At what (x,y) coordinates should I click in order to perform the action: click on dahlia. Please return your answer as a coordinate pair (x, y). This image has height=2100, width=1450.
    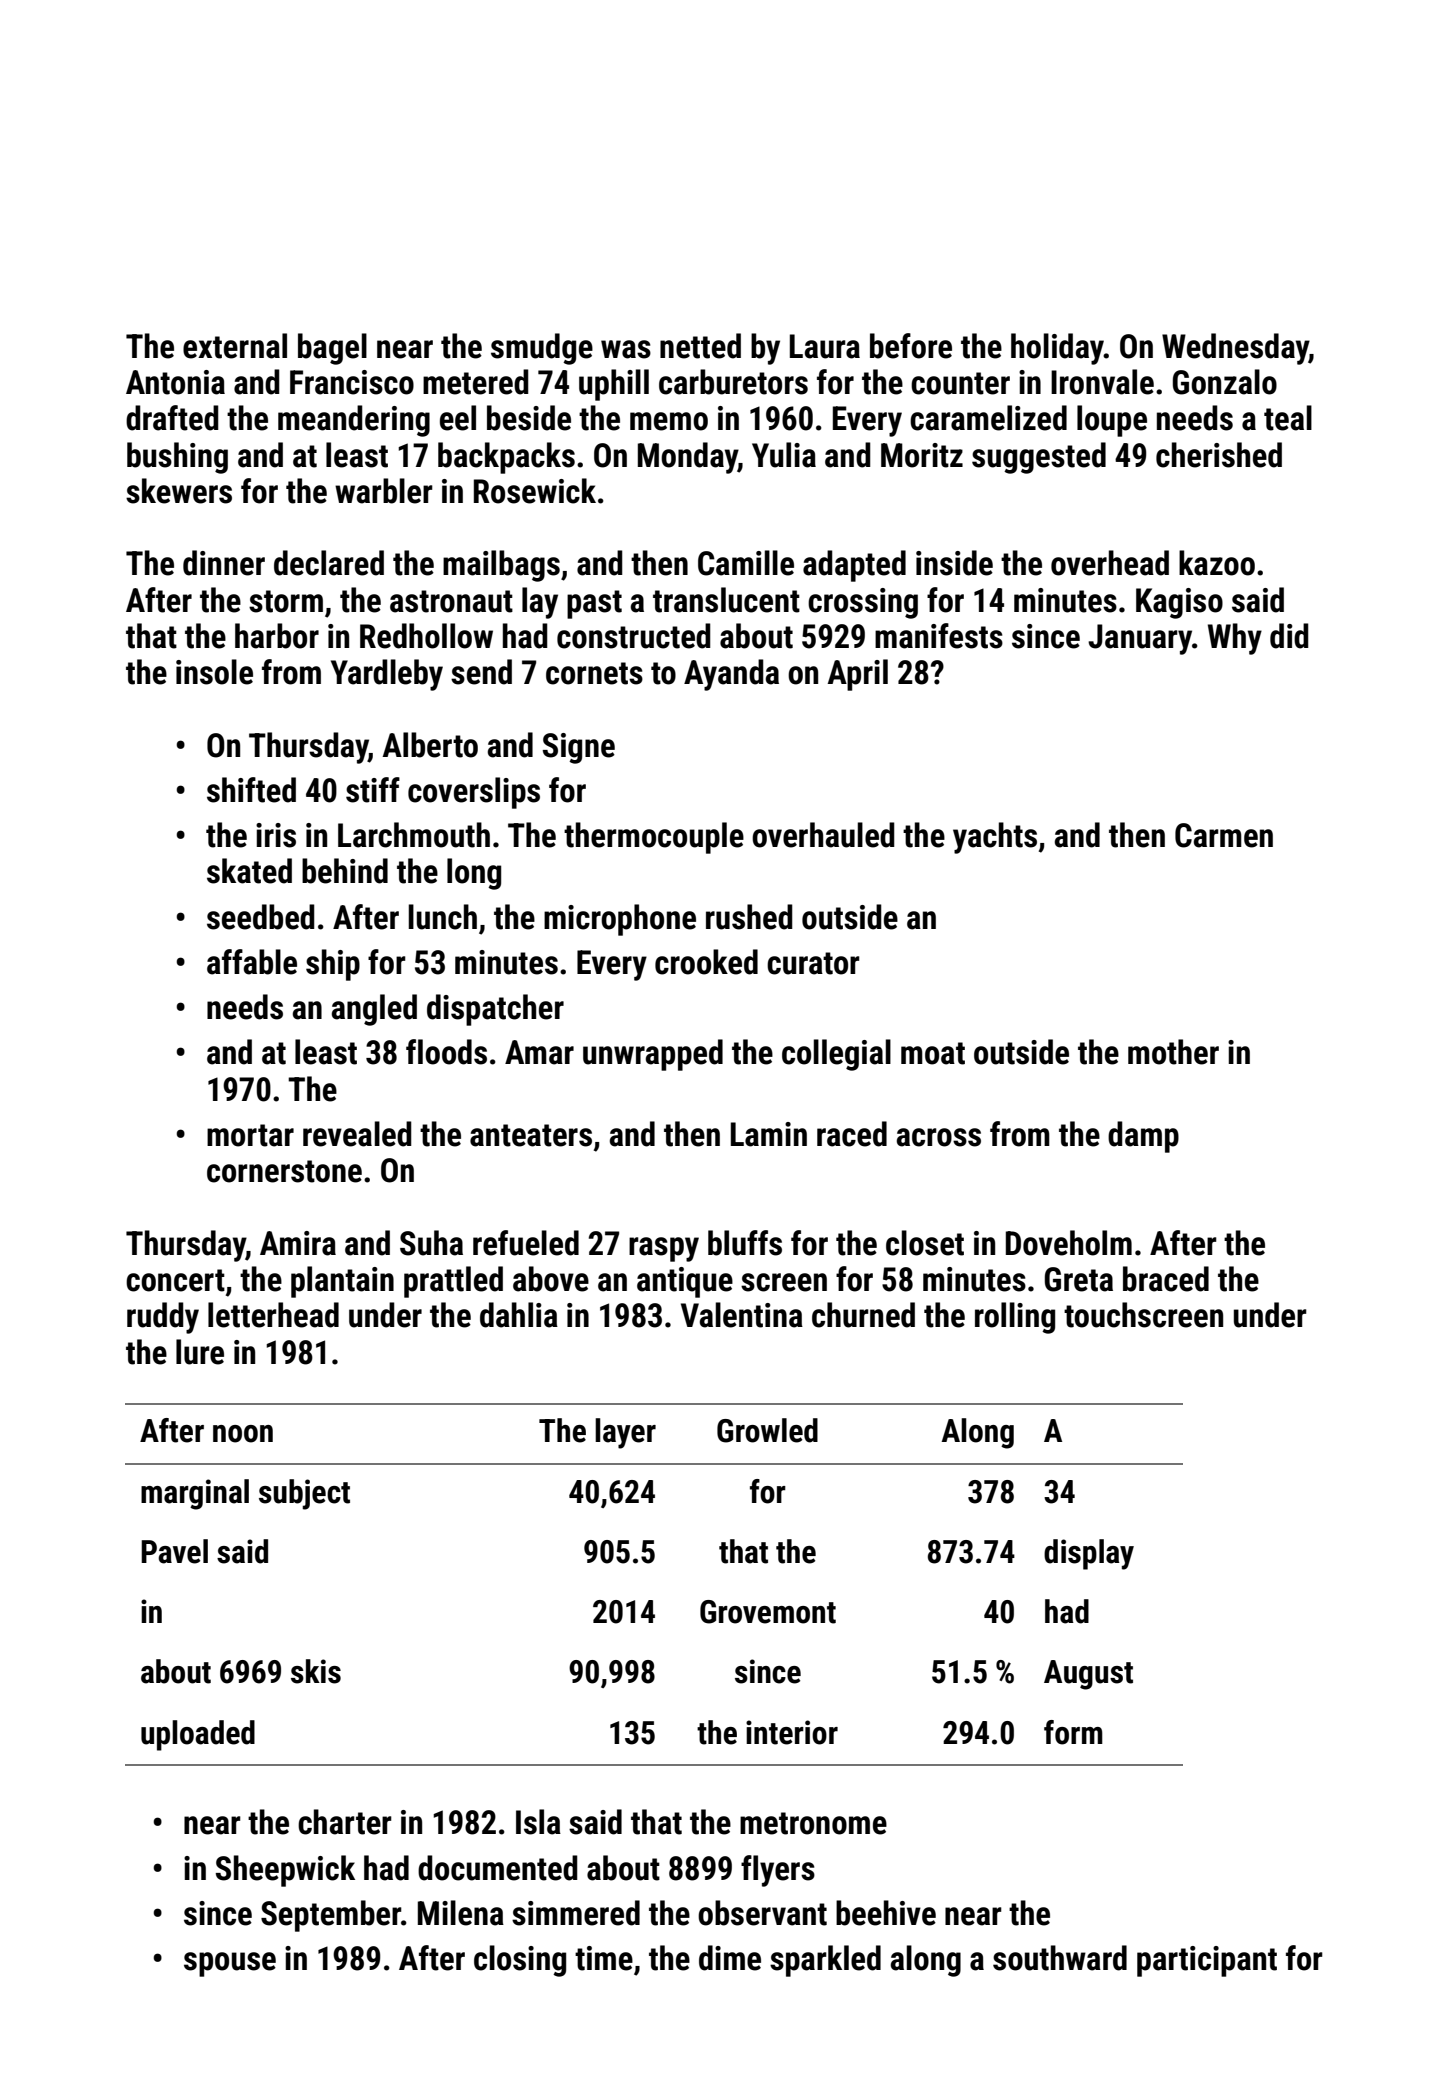
    Looking at the image, I should click on (519, 1315).
